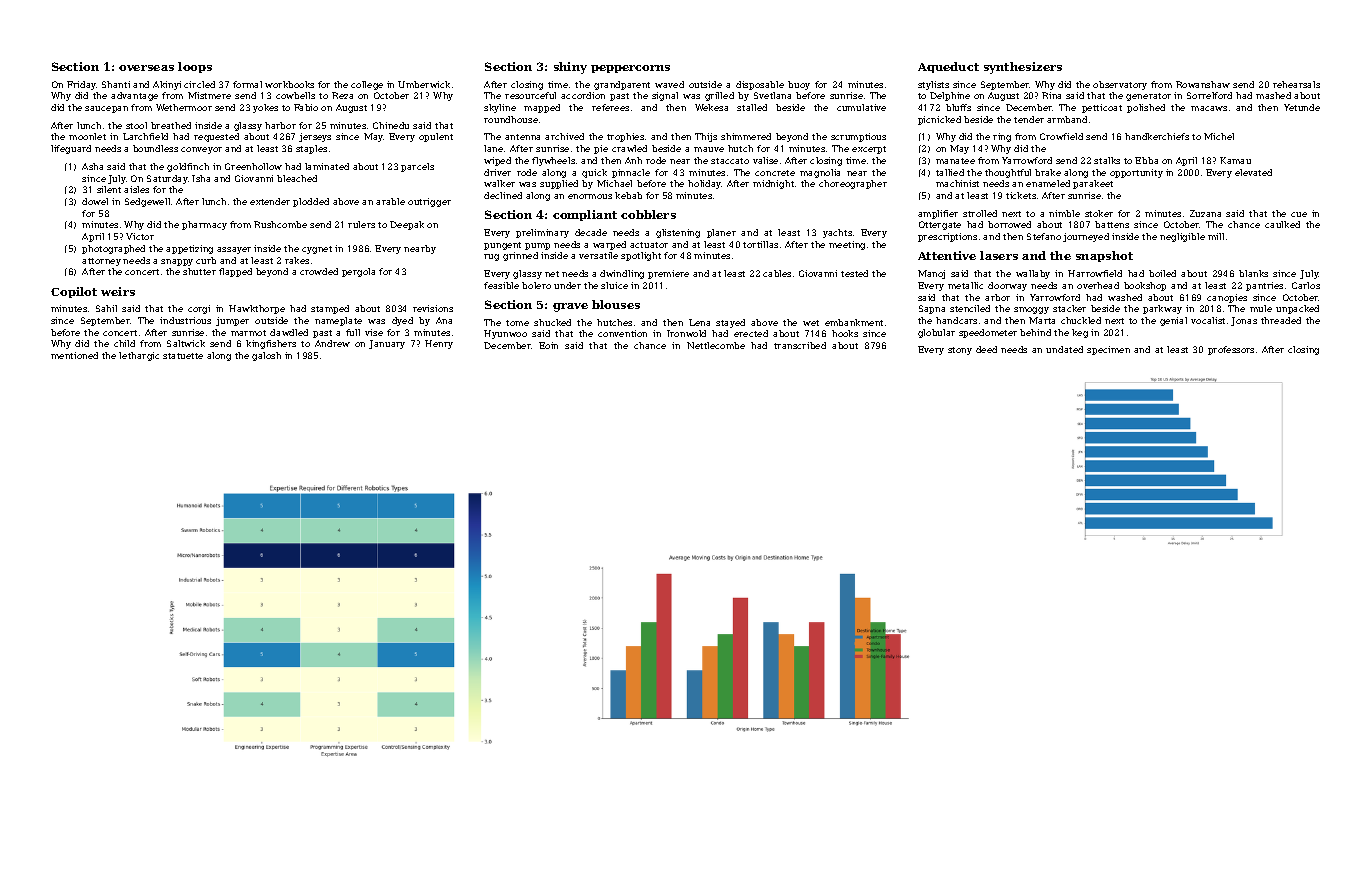 Image resolution: width=1372 pixels, height=887 pixels. Describe the element at coordinates (777, 273) in the document. I see `cables` at that location.
